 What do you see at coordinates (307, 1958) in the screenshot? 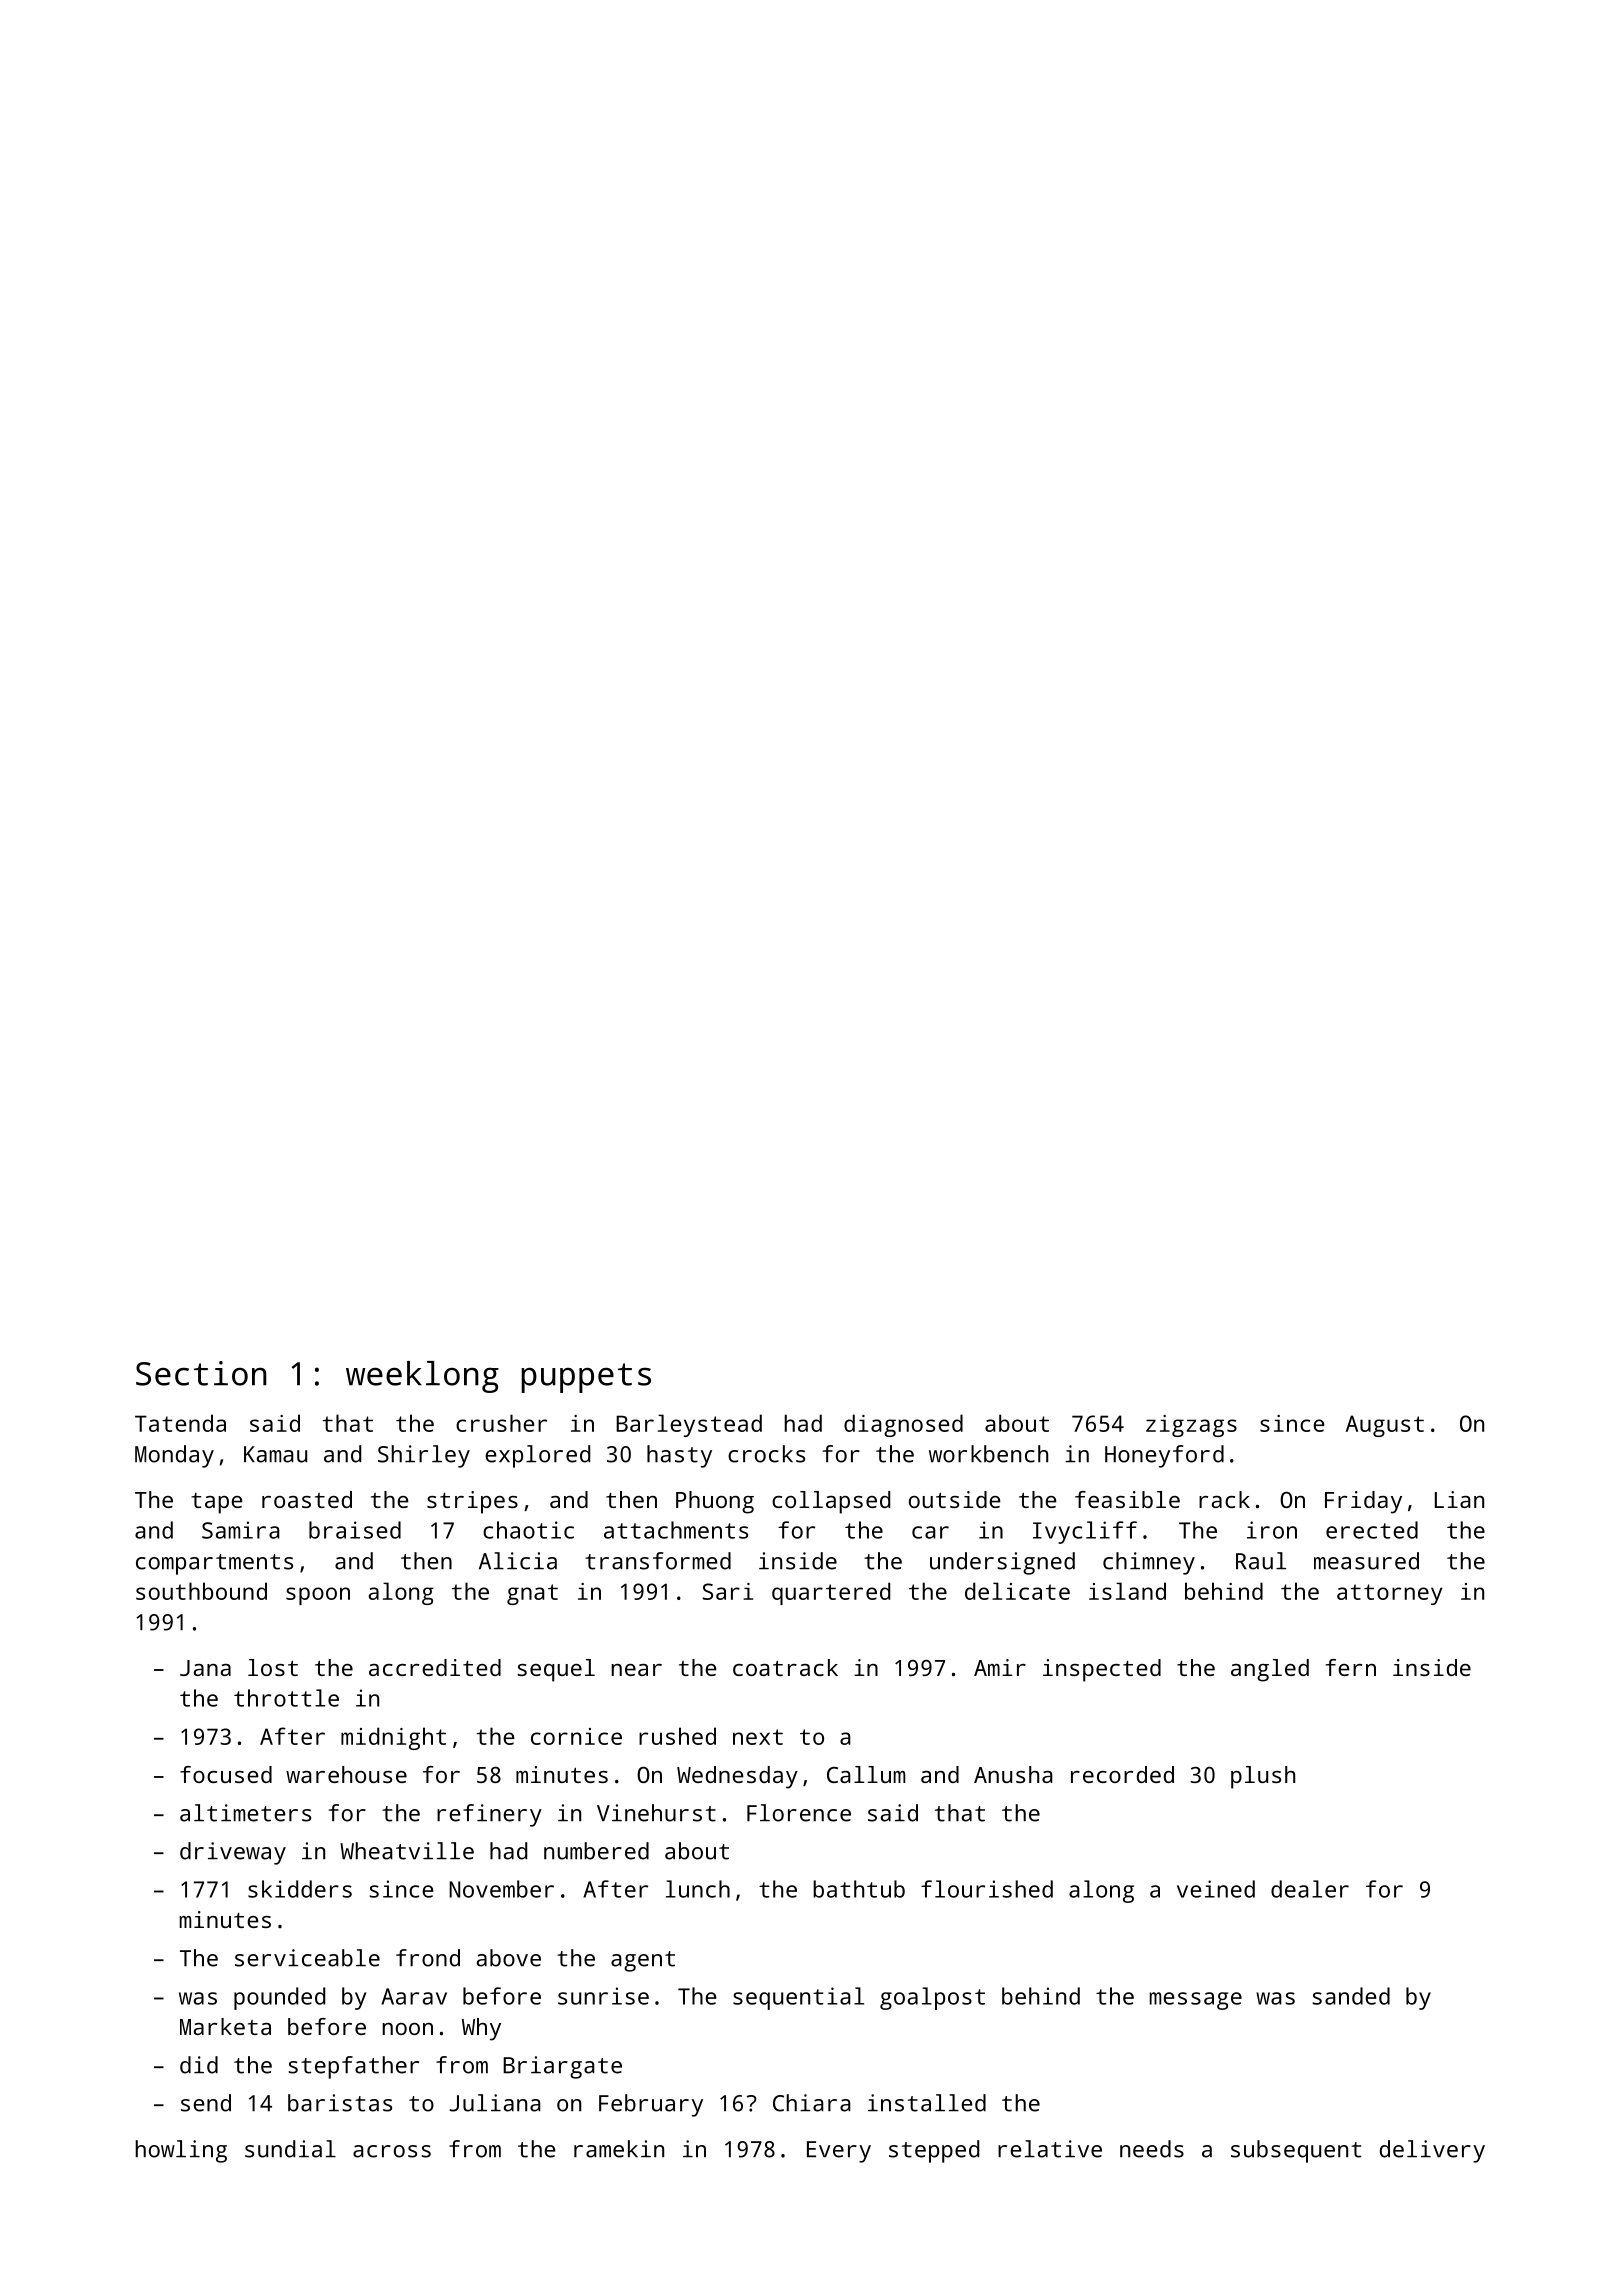
I see `serviceable` at bounding box center [307, 1958].
